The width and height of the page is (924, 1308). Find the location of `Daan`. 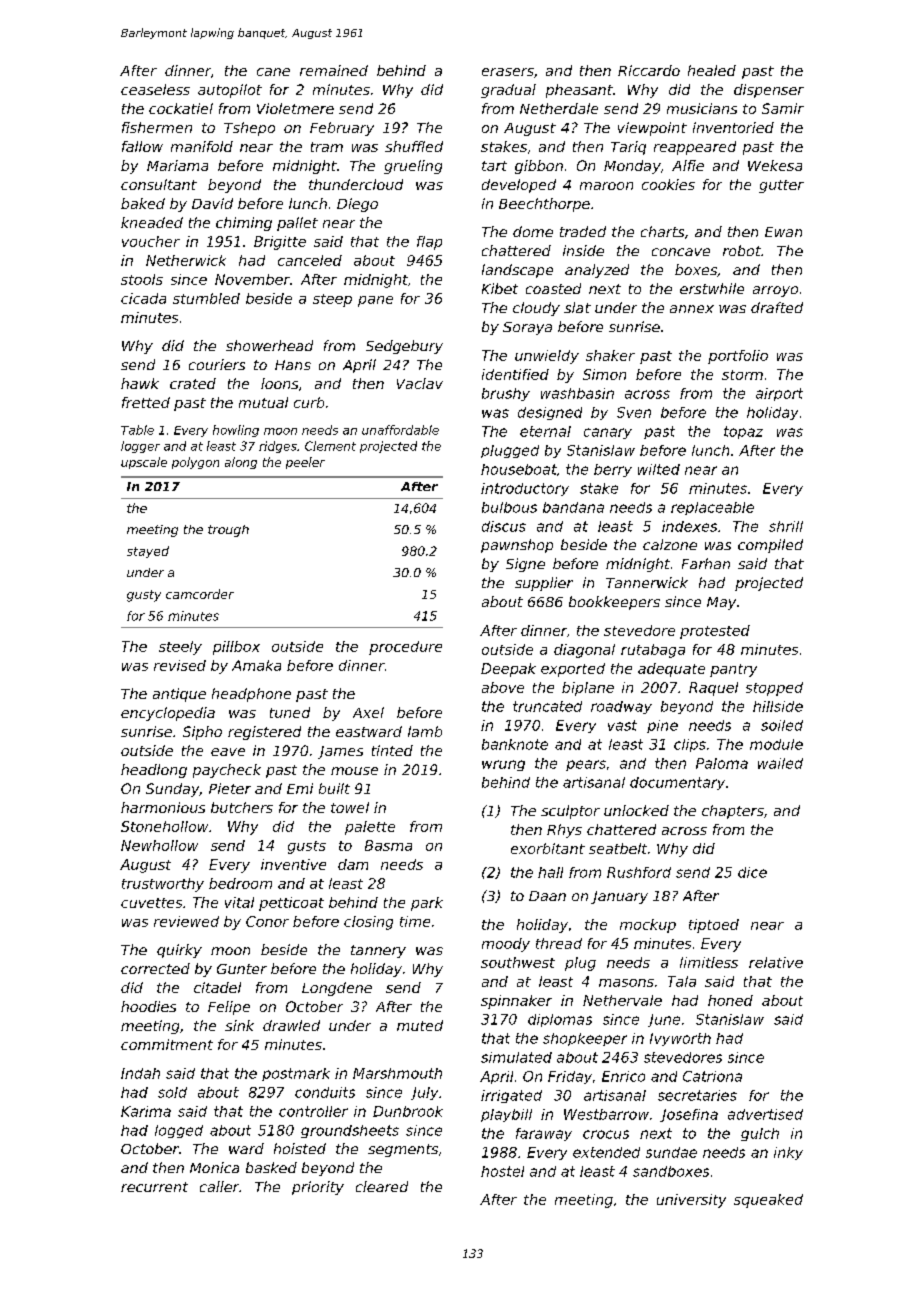

Daan is located at coordinates (547, 896).
